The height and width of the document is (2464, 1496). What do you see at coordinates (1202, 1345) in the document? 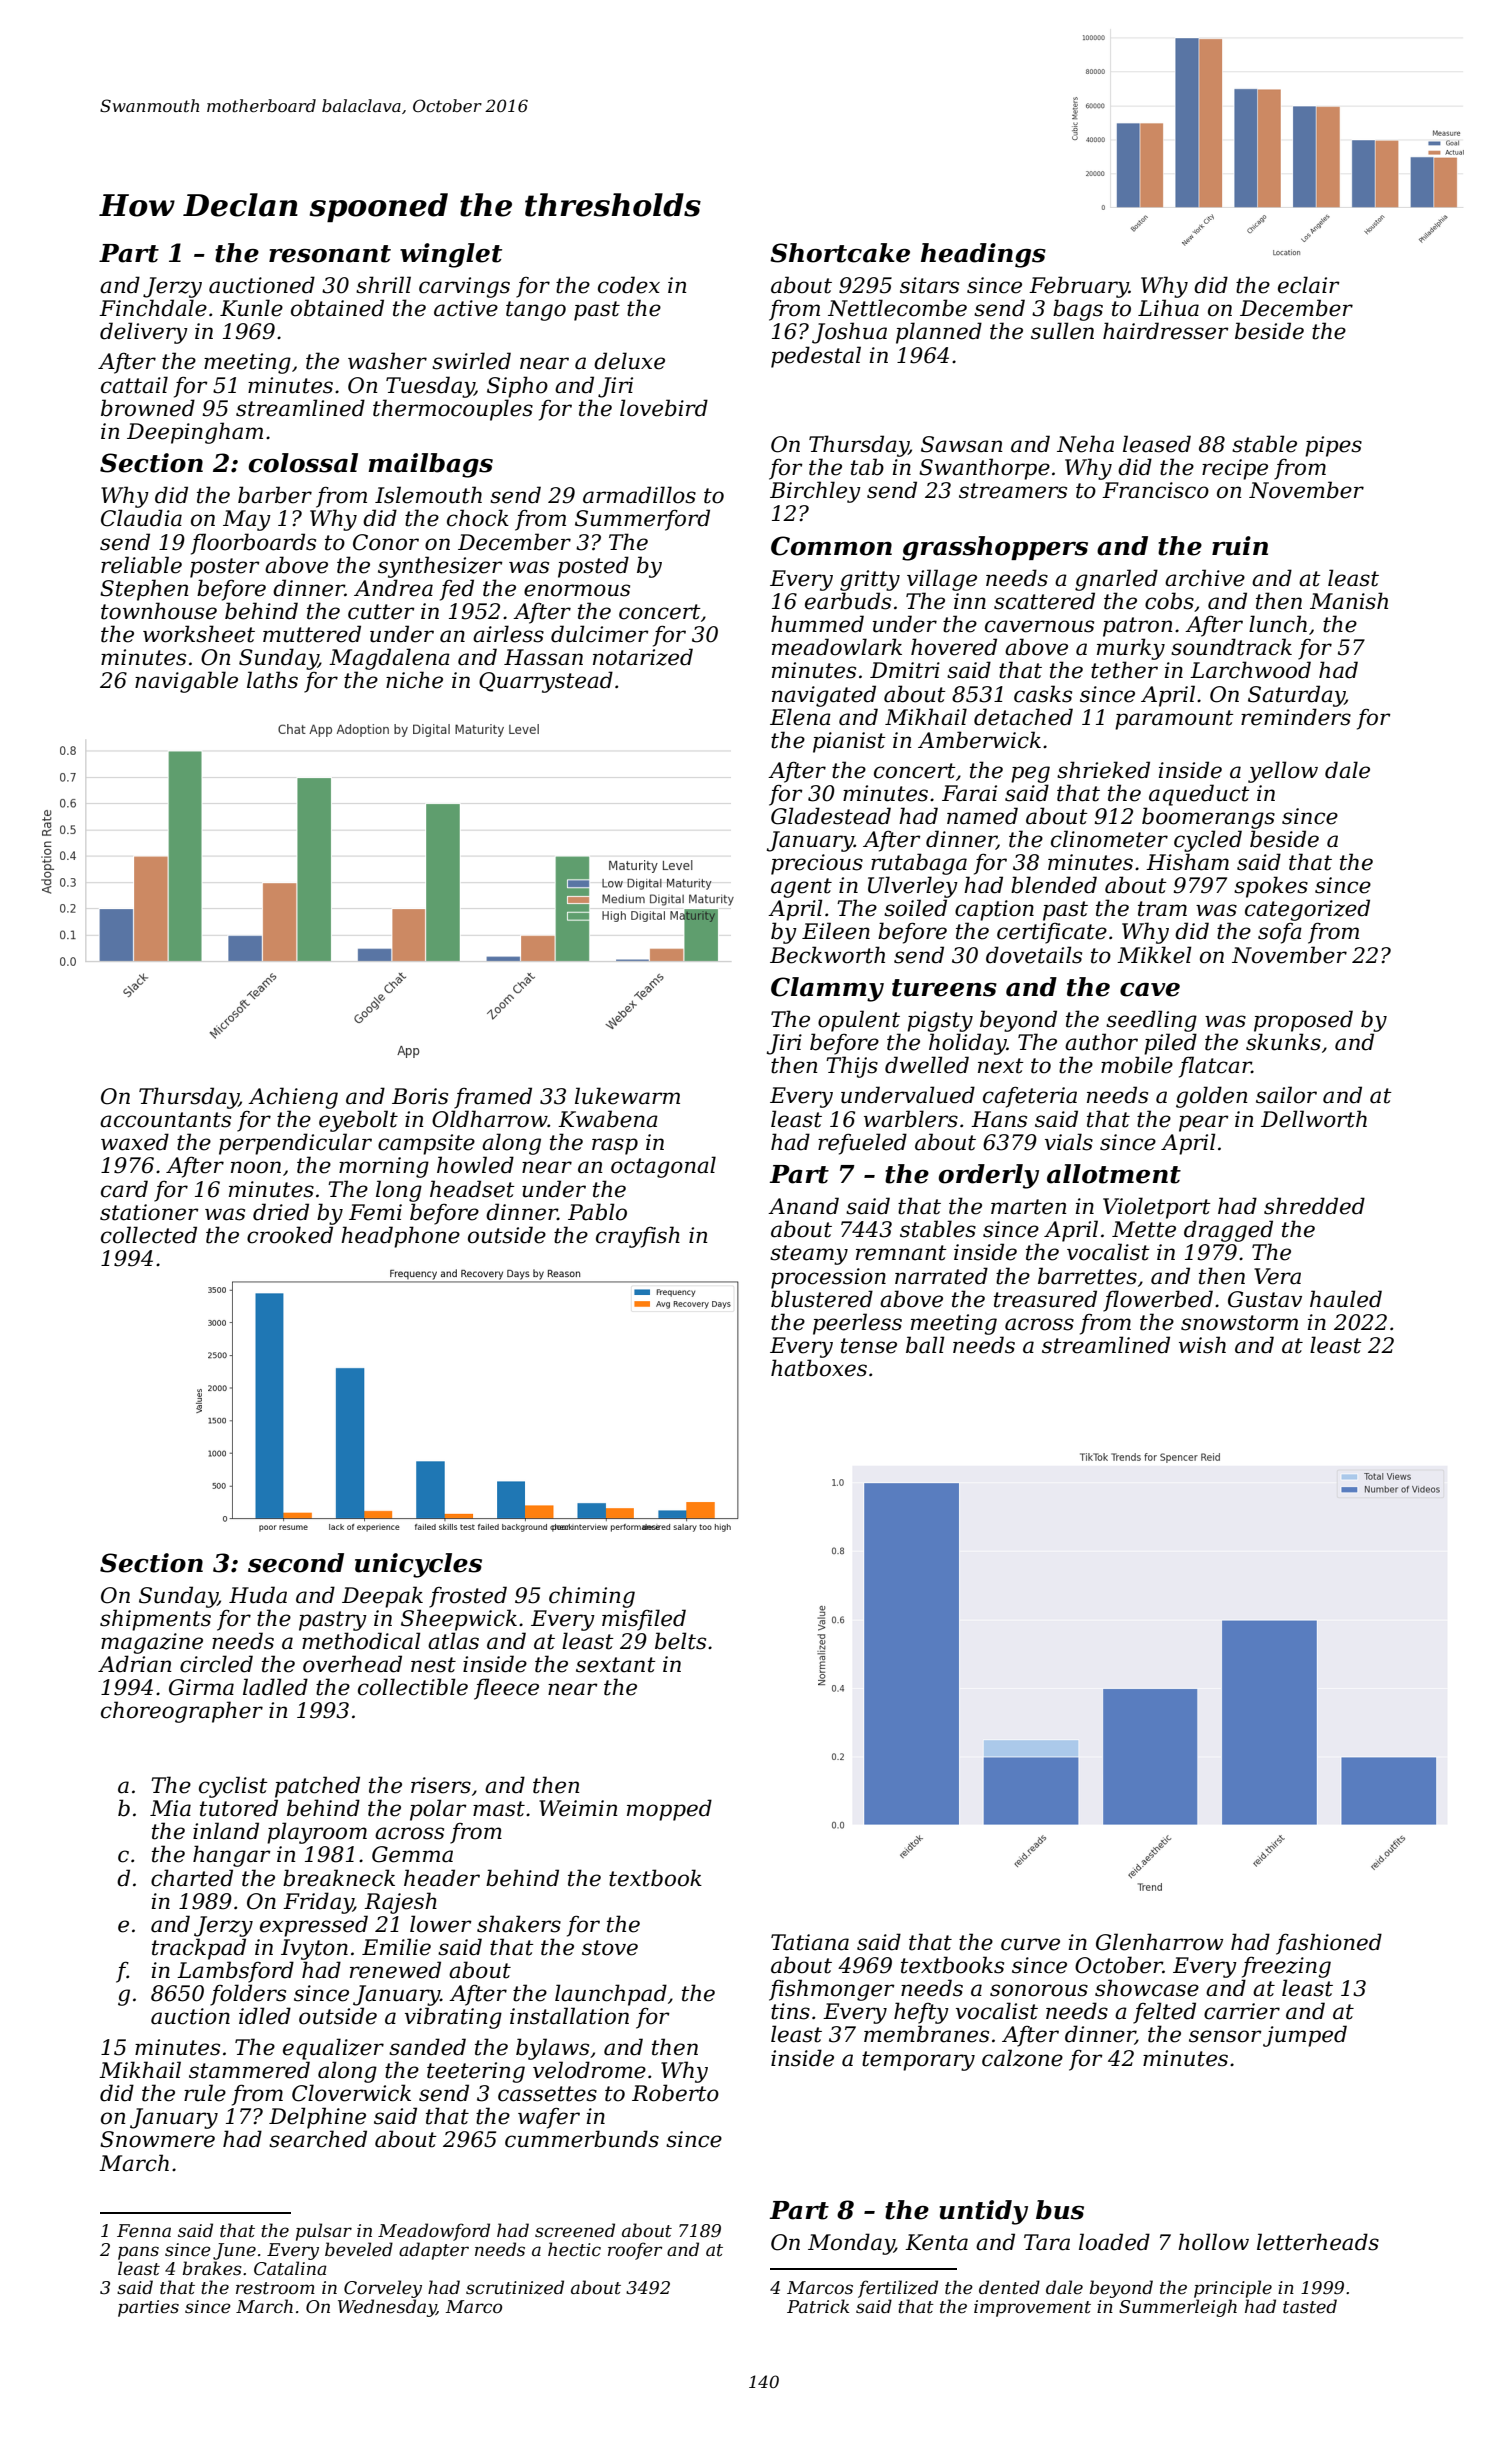
I see `wish` at bounding box center [1202, 1345].
